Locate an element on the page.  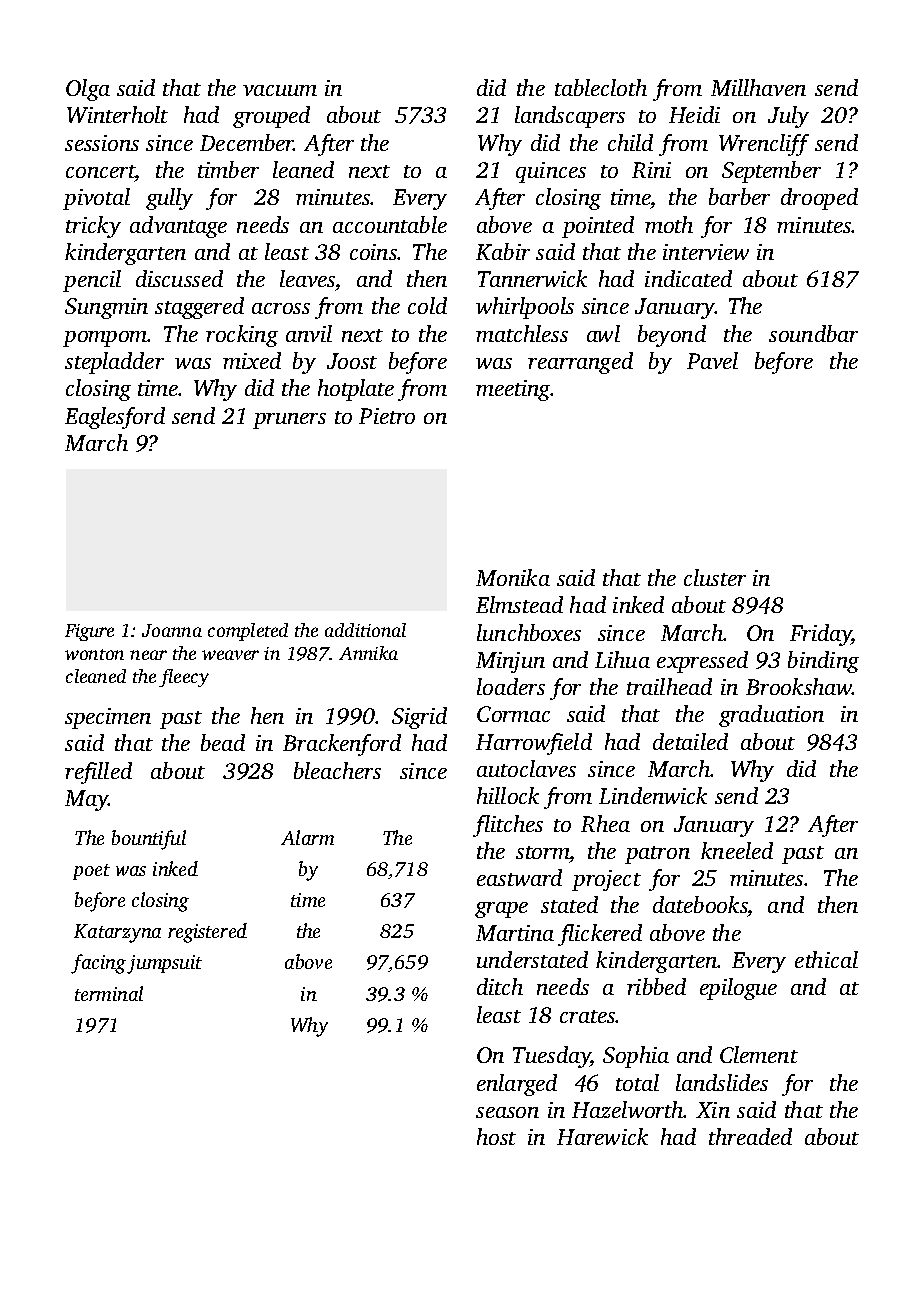
Monika is located at coordinates (513, 577).
